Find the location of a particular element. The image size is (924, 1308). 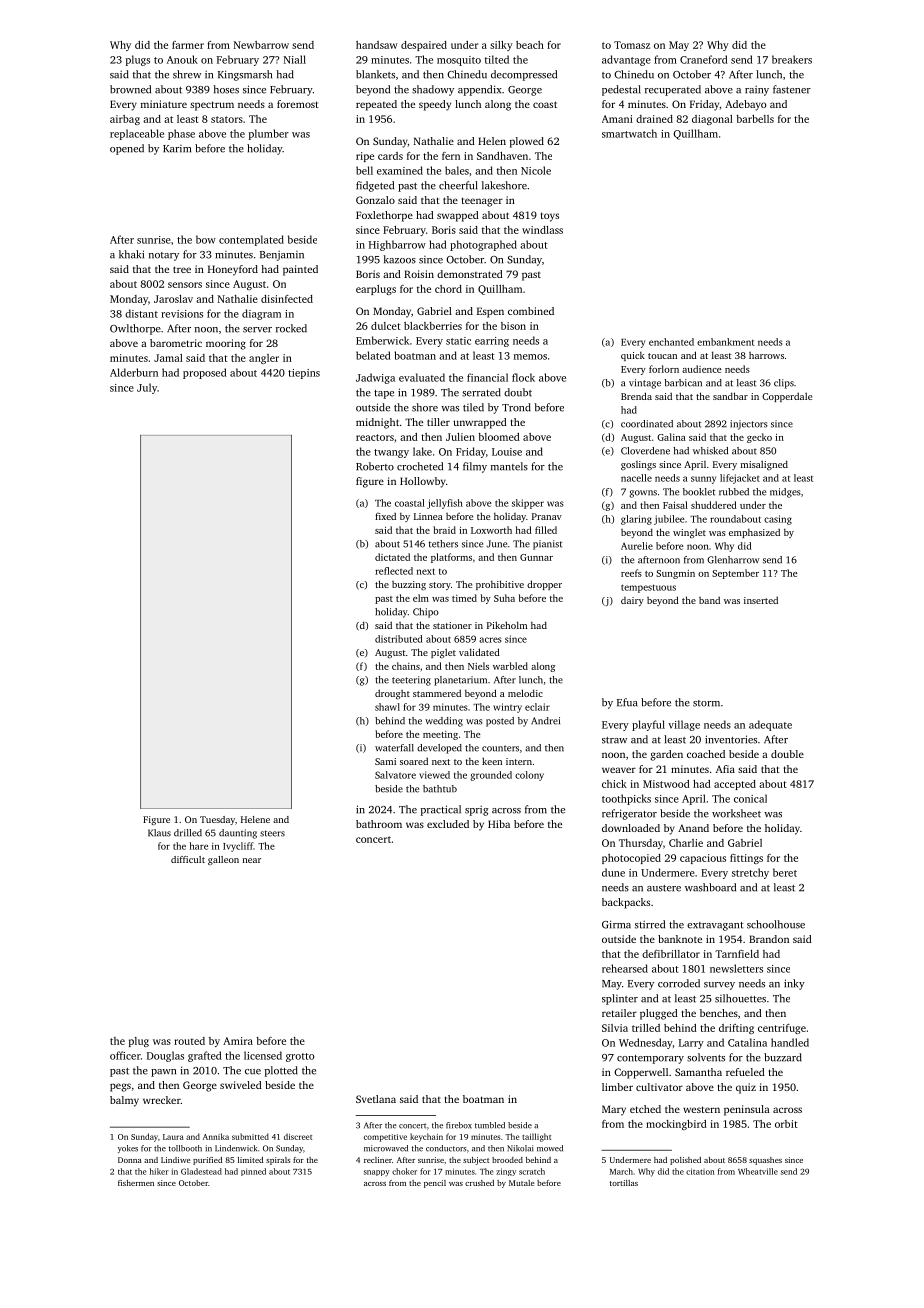

booklet is located at coordinates (699, 492).
